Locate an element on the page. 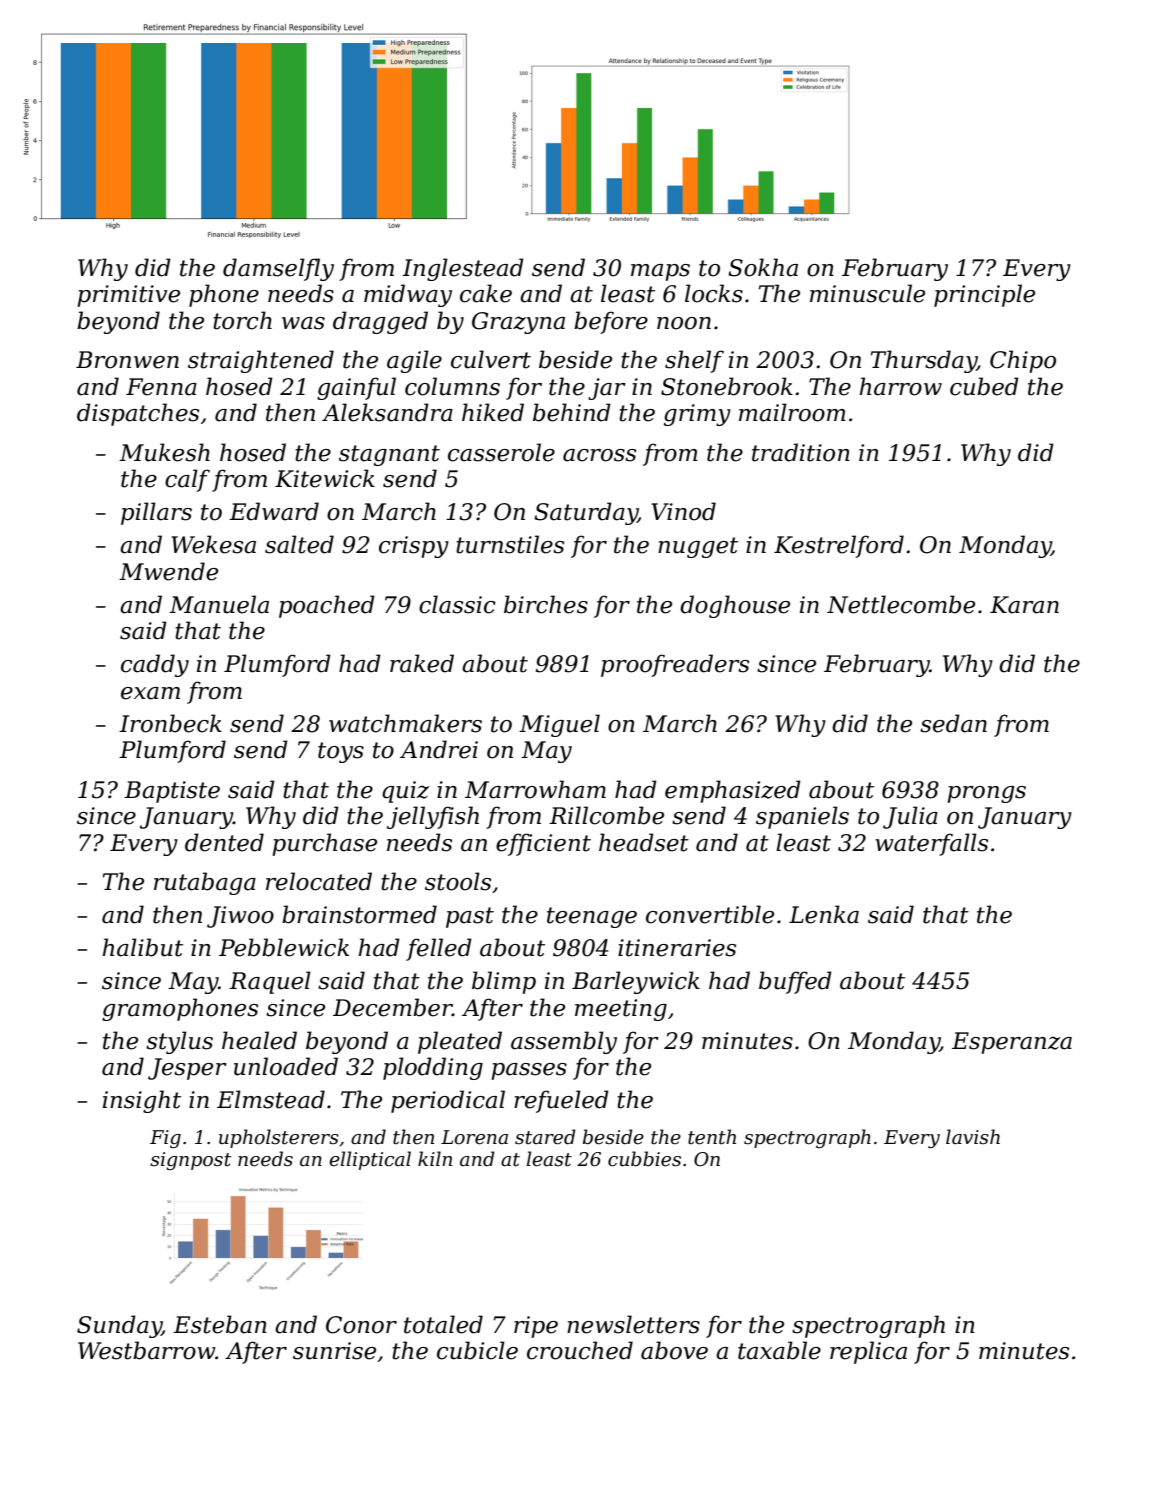 This page has height=1504, width=1162. maps is located at coordinates (660, 272).
